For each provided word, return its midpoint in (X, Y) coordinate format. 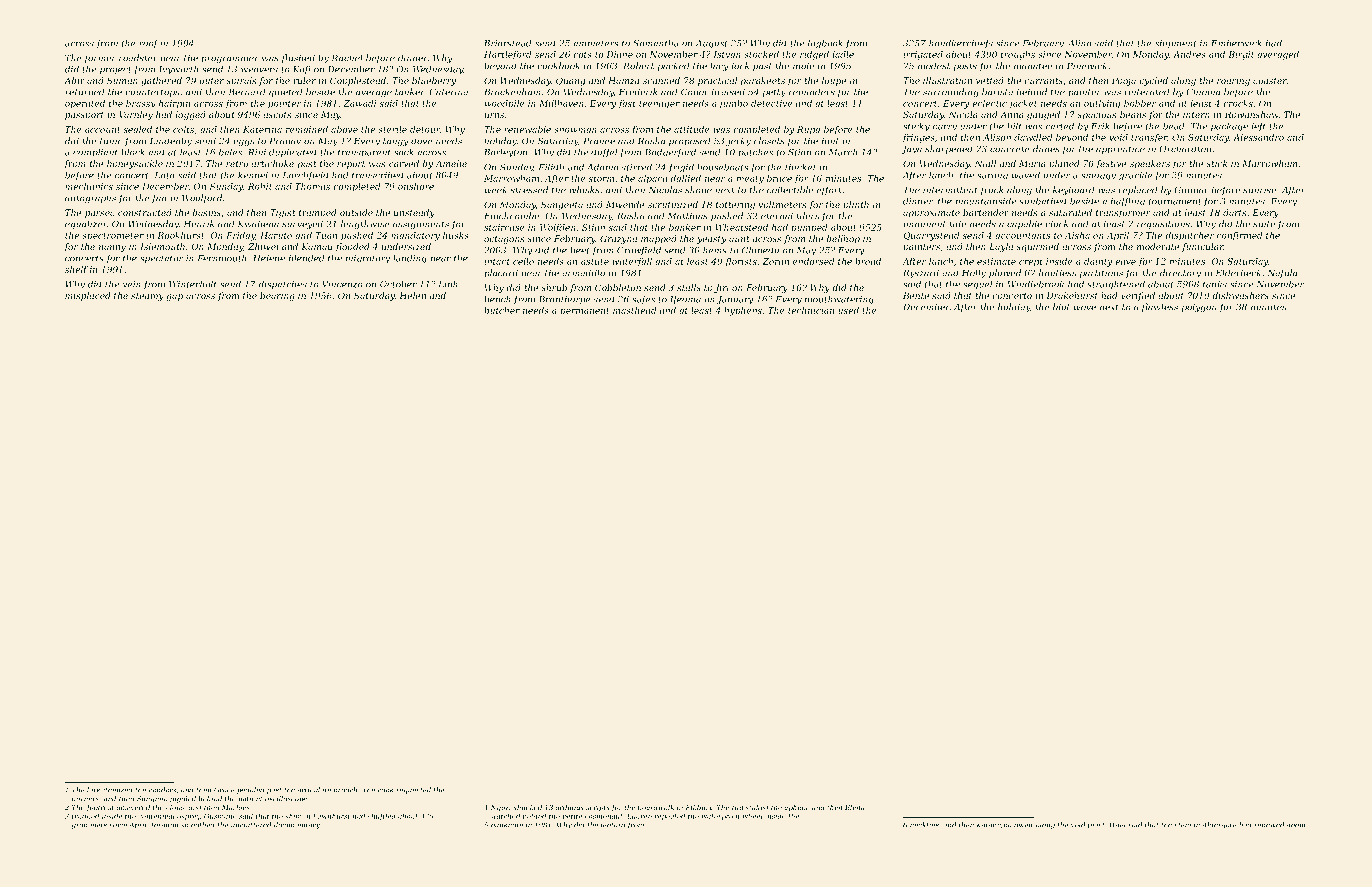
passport (84, 116)
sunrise (1259, 190)
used (848, 310)
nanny (112, 248)
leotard (613, 825)
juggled (182, 799)
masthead (635, 310)
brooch (345, 790)
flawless (1159, 307)
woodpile (505, 104)
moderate (1158, 246)
